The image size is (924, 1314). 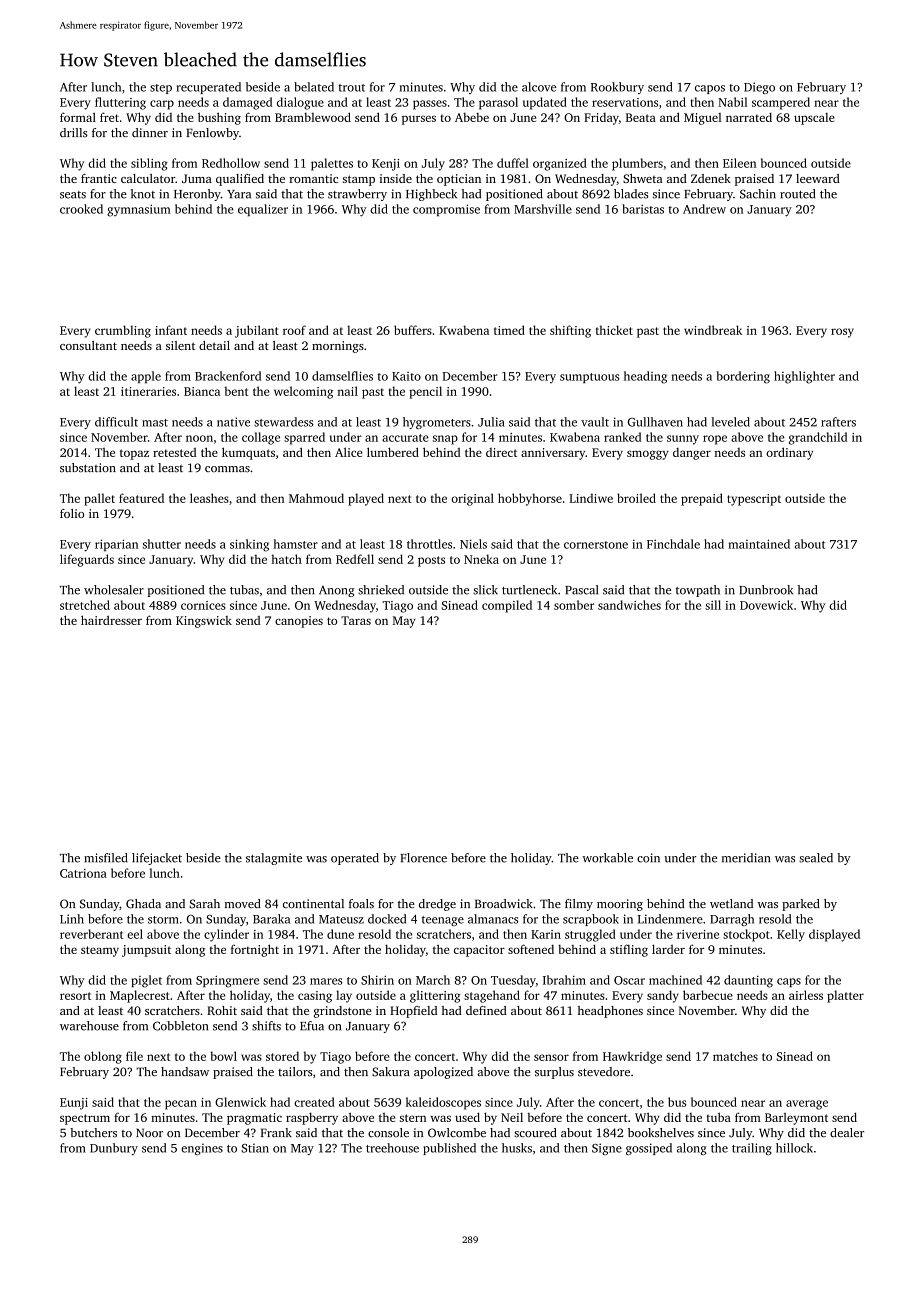 I want to click on compiled, so click(x=507, y=606).
